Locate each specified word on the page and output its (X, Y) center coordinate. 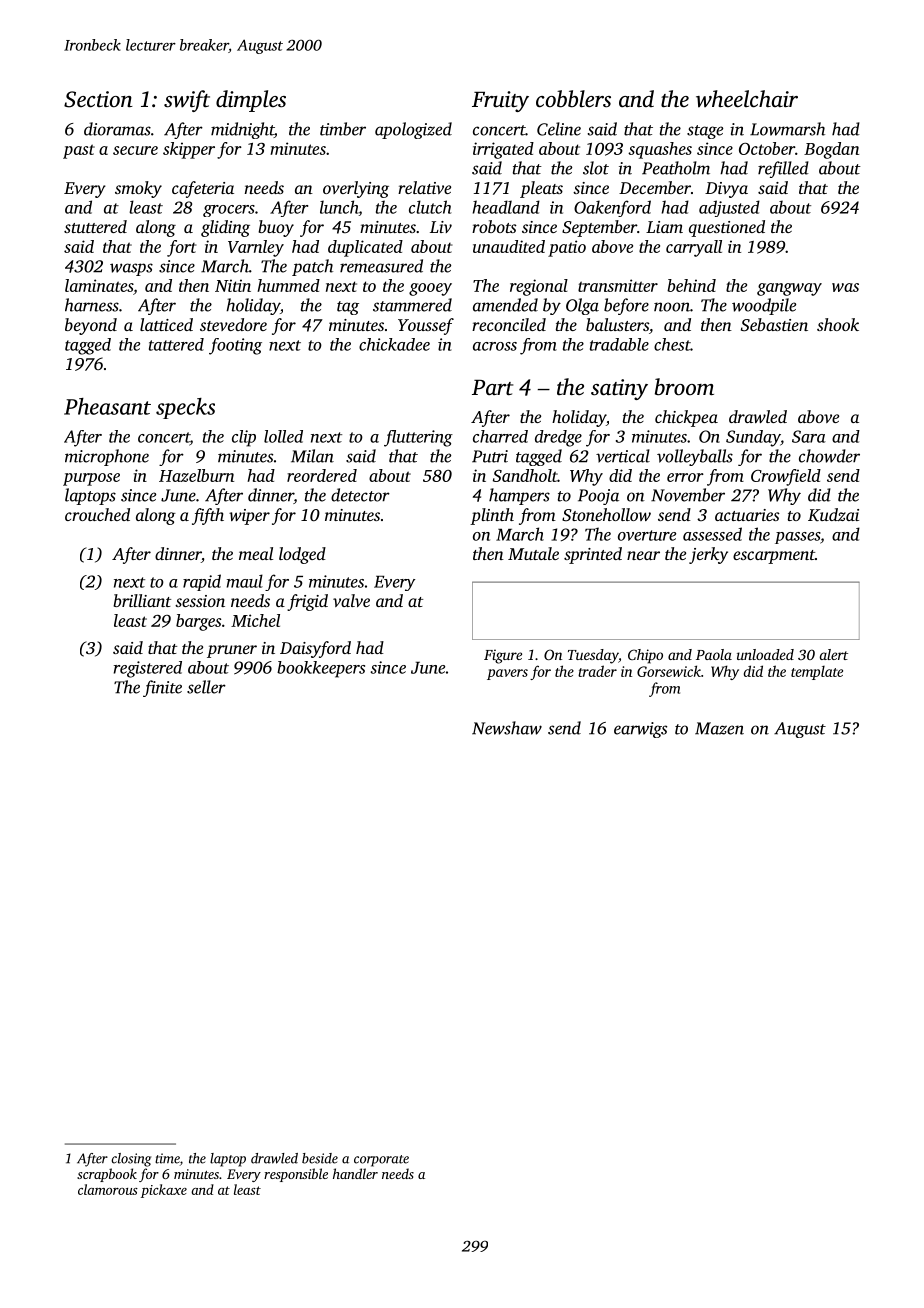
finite (162, 688)
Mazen (719, 728)
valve (351, 600)
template (817, 673)
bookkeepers (321, 669)
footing (235, 346)
